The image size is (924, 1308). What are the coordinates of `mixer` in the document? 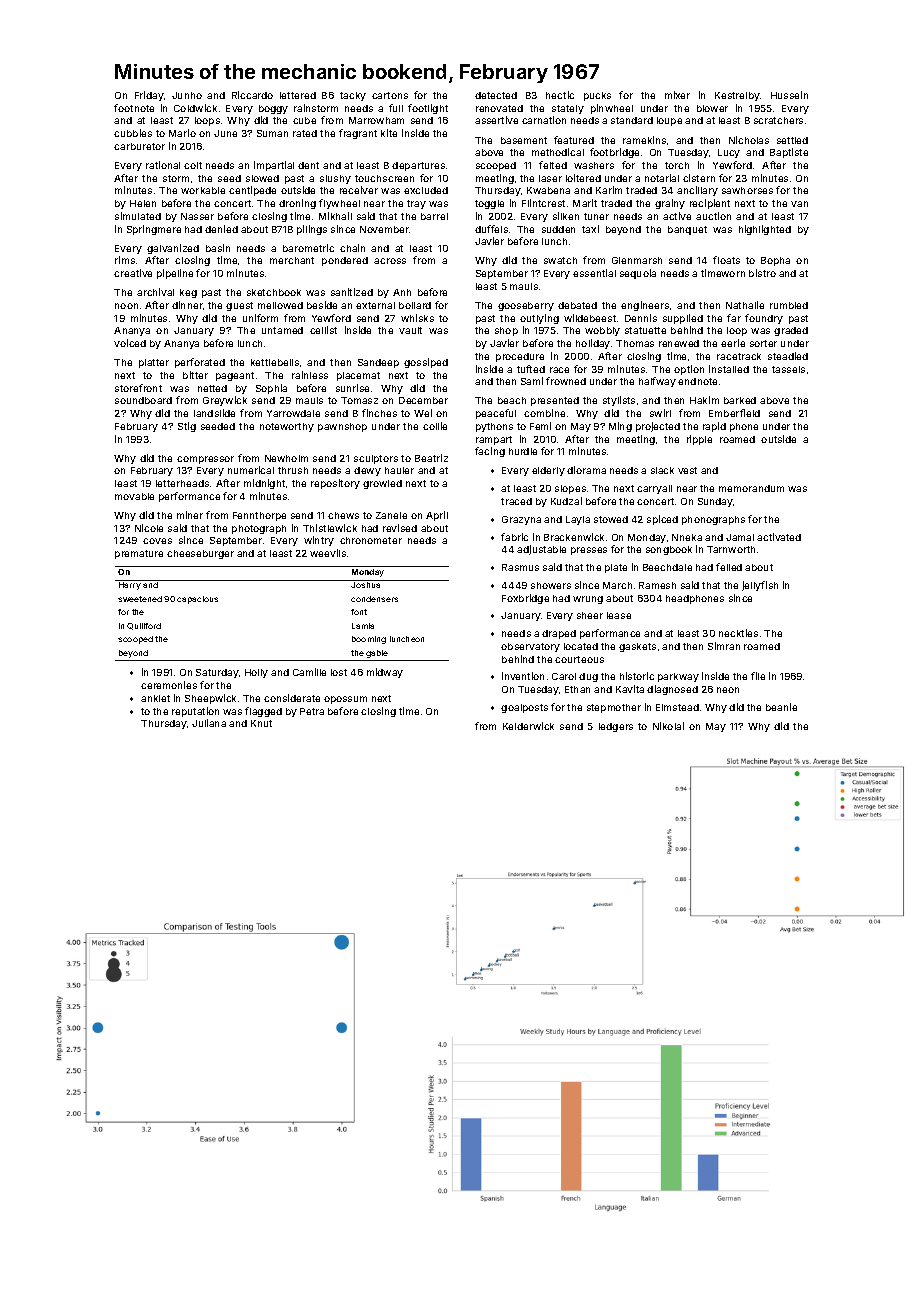 It's located at (677, 95).
